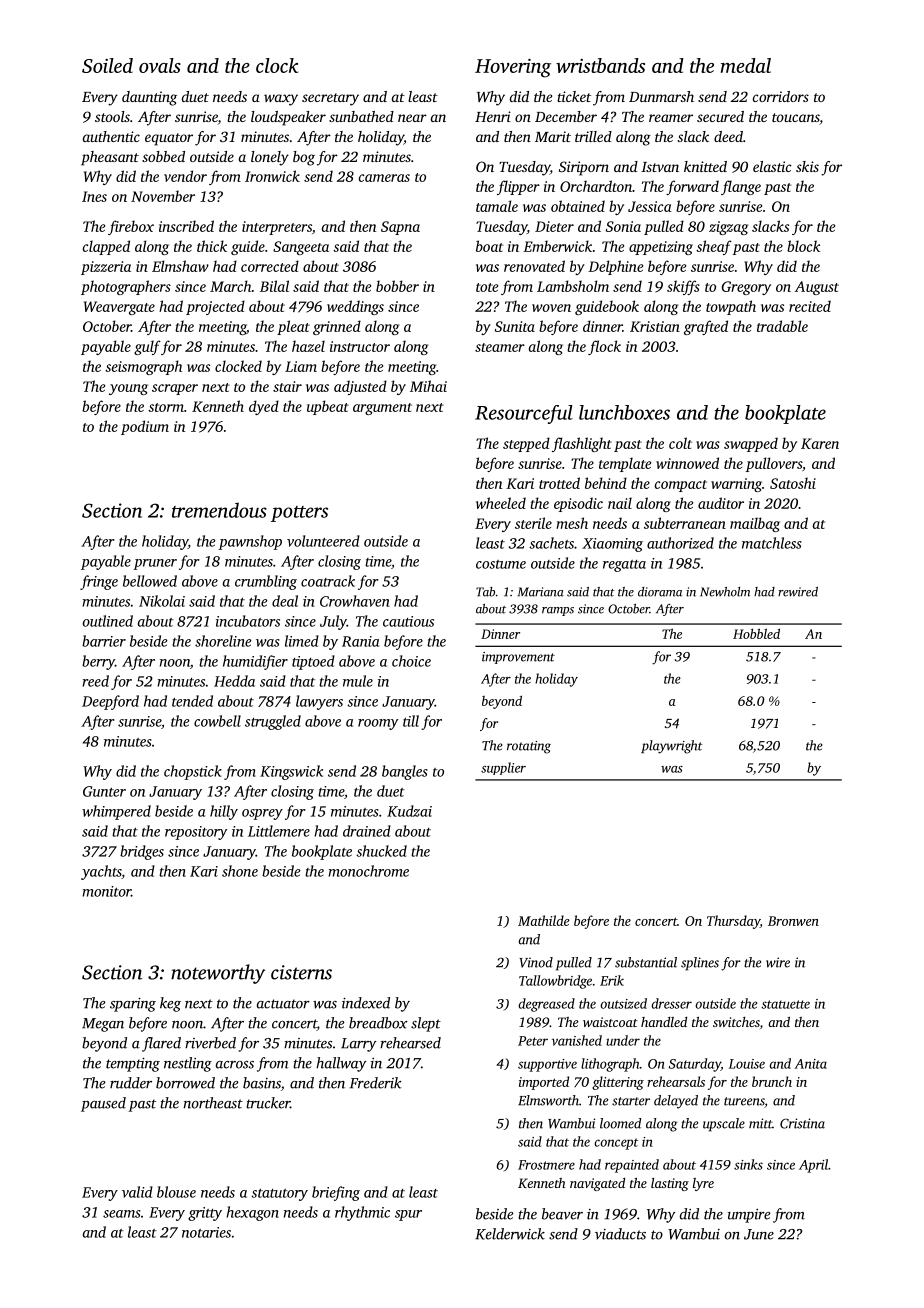  Describe the element at coordinates (106, 891) in the screenshot. I see `monitor` at that location.
